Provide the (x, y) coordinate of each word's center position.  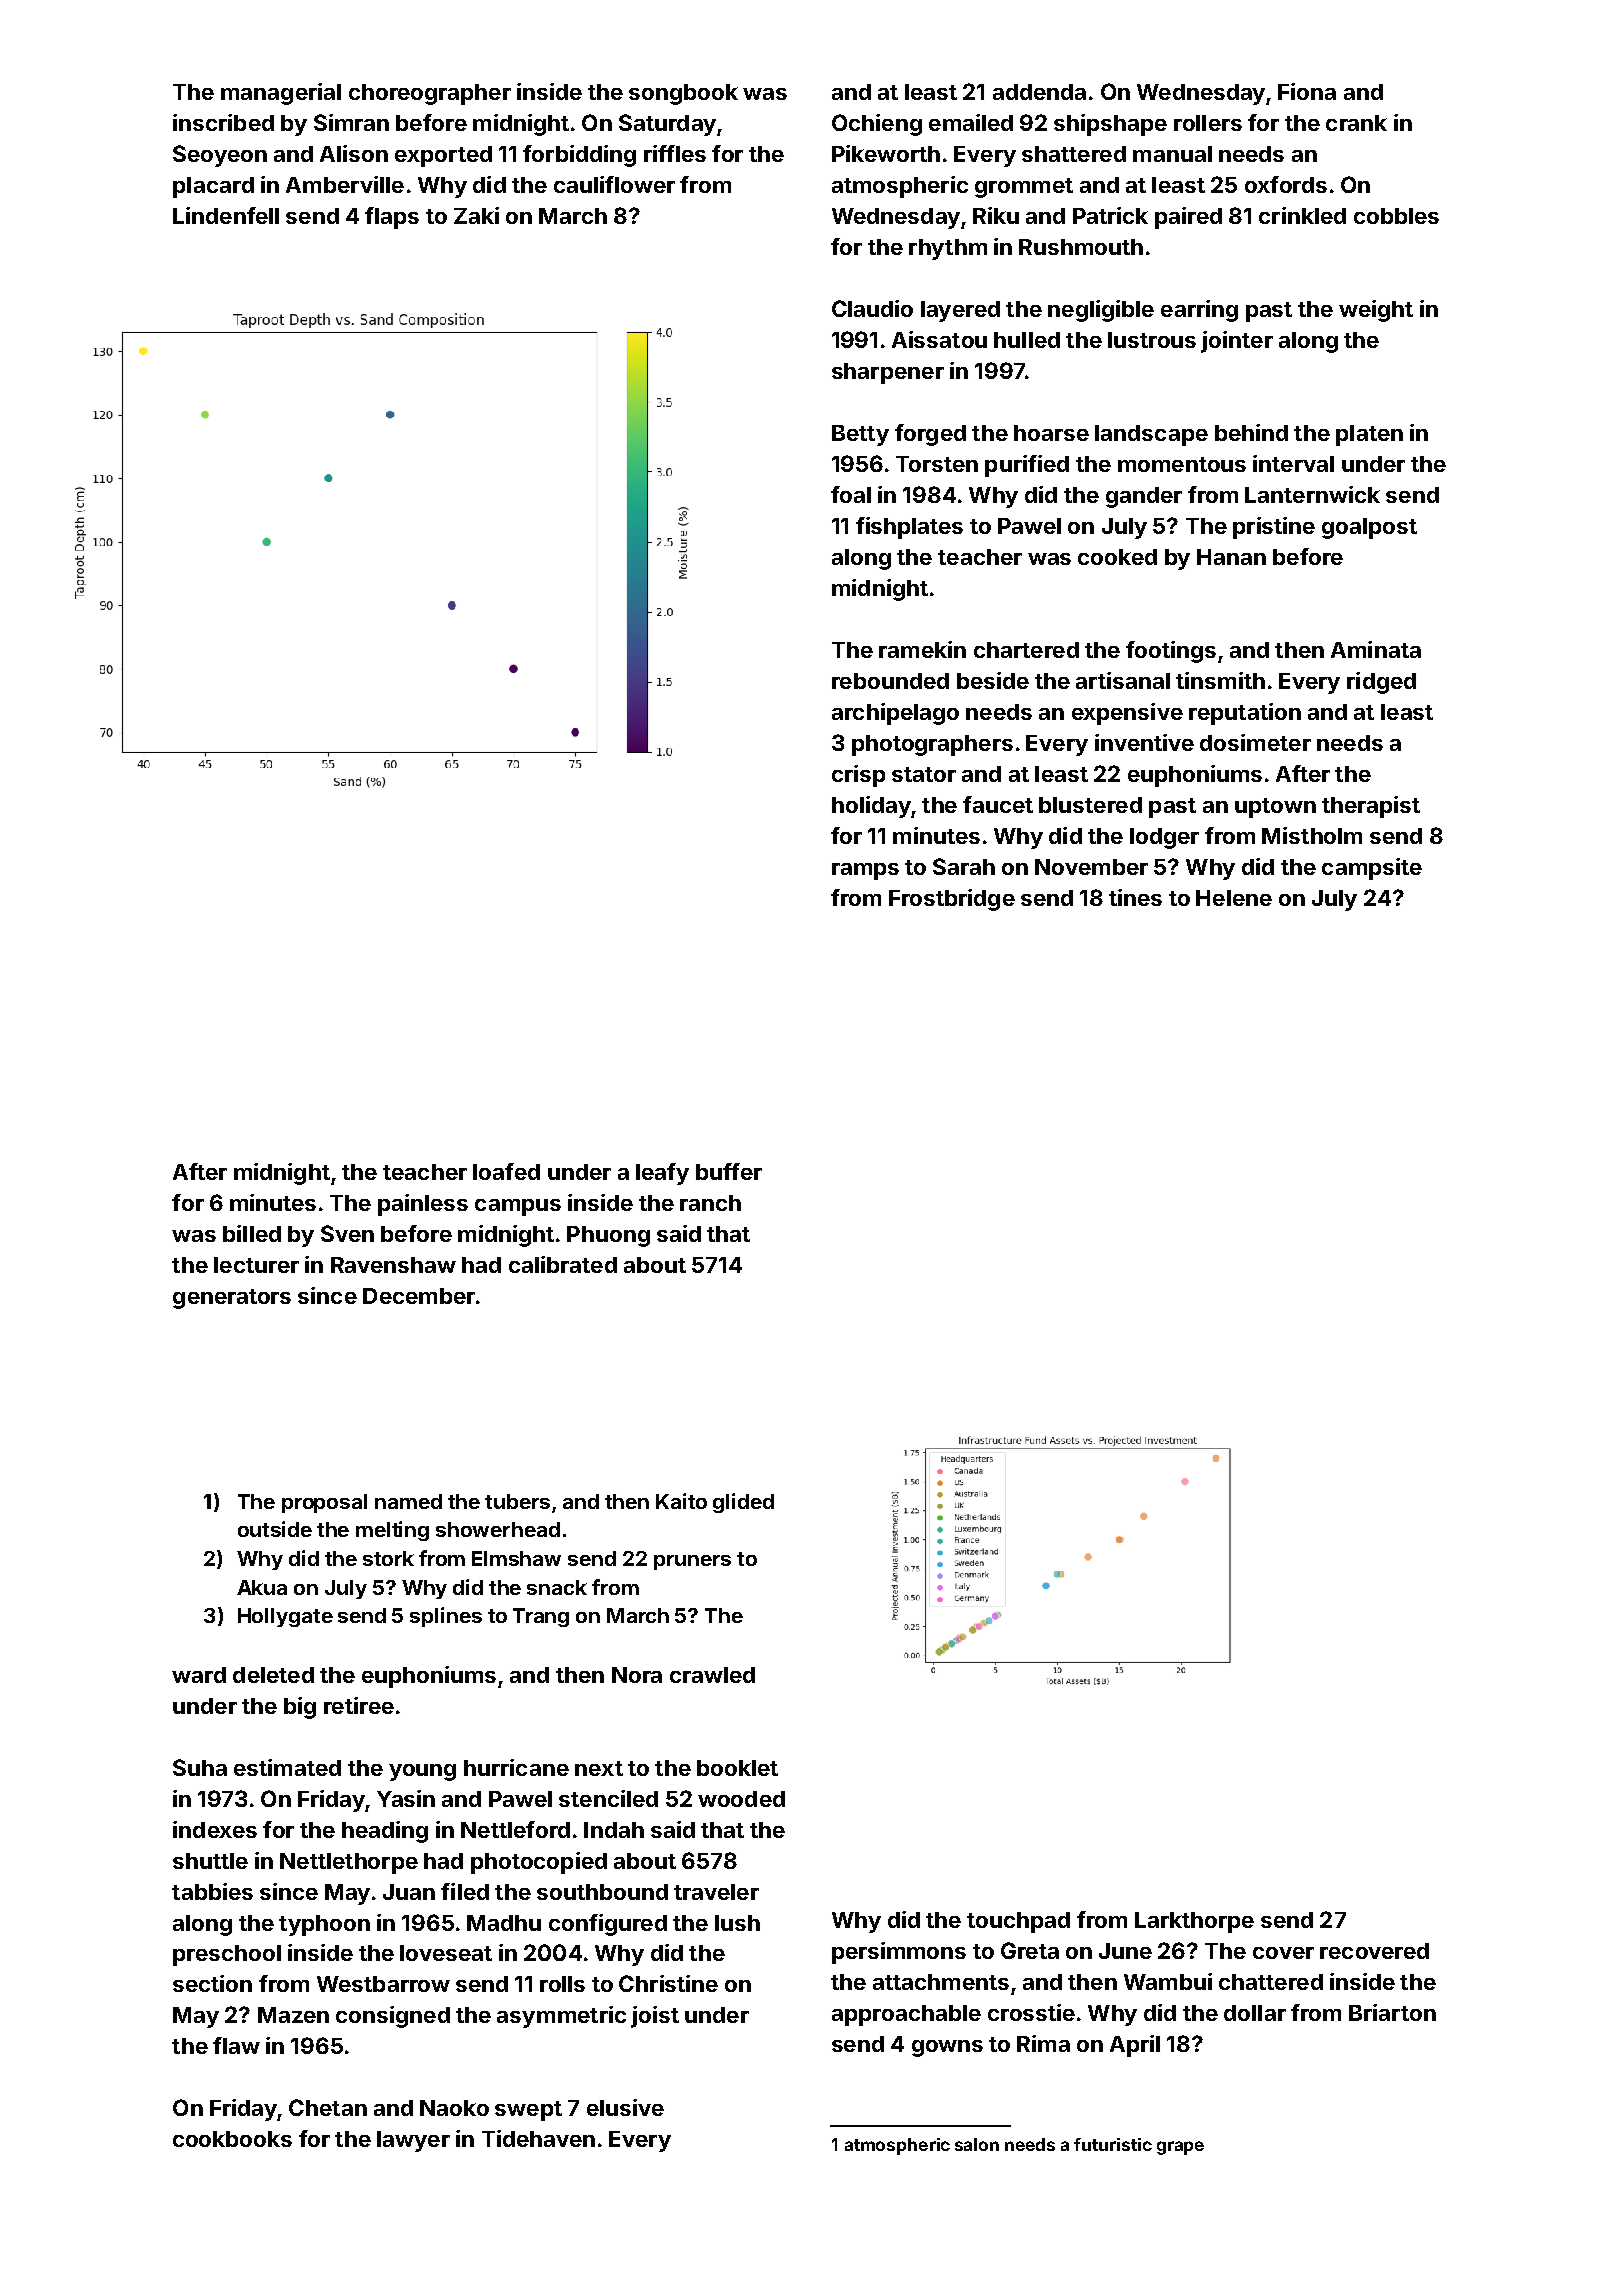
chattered (1271, 1982)
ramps (865, 871)
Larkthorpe (1194, 1922)
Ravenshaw (393, 1265)
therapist (1371, 807)
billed (252, 1233)
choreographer (430, 94)
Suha (200, 1767)
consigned (393, 2017)
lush (737, 1923)
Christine (668, 1983)
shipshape (1110, 125)
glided (743, 1503)
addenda (1039, 92)
